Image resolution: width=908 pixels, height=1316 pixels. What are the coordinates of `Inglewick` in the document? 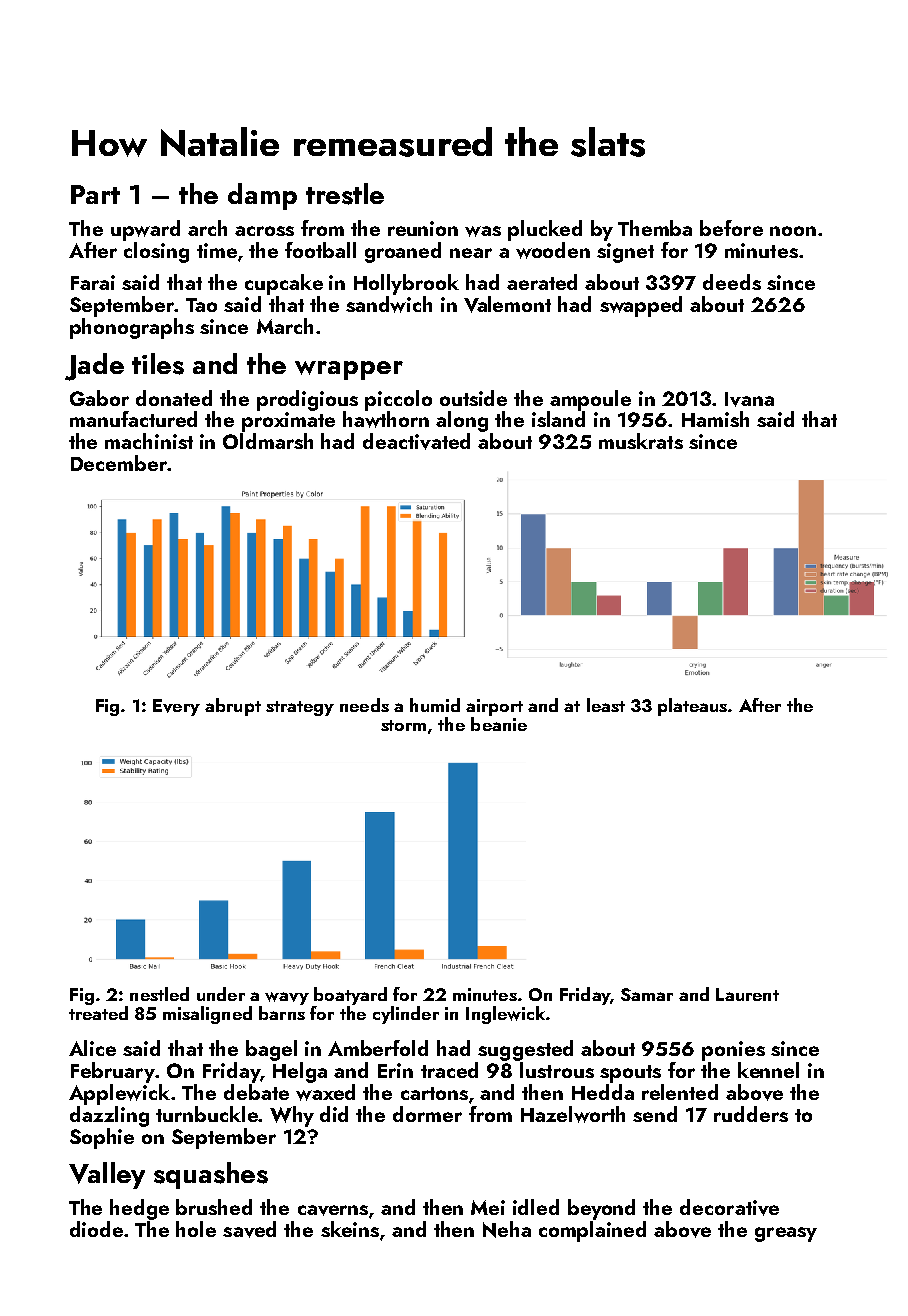 It's located at (505, 1015).
